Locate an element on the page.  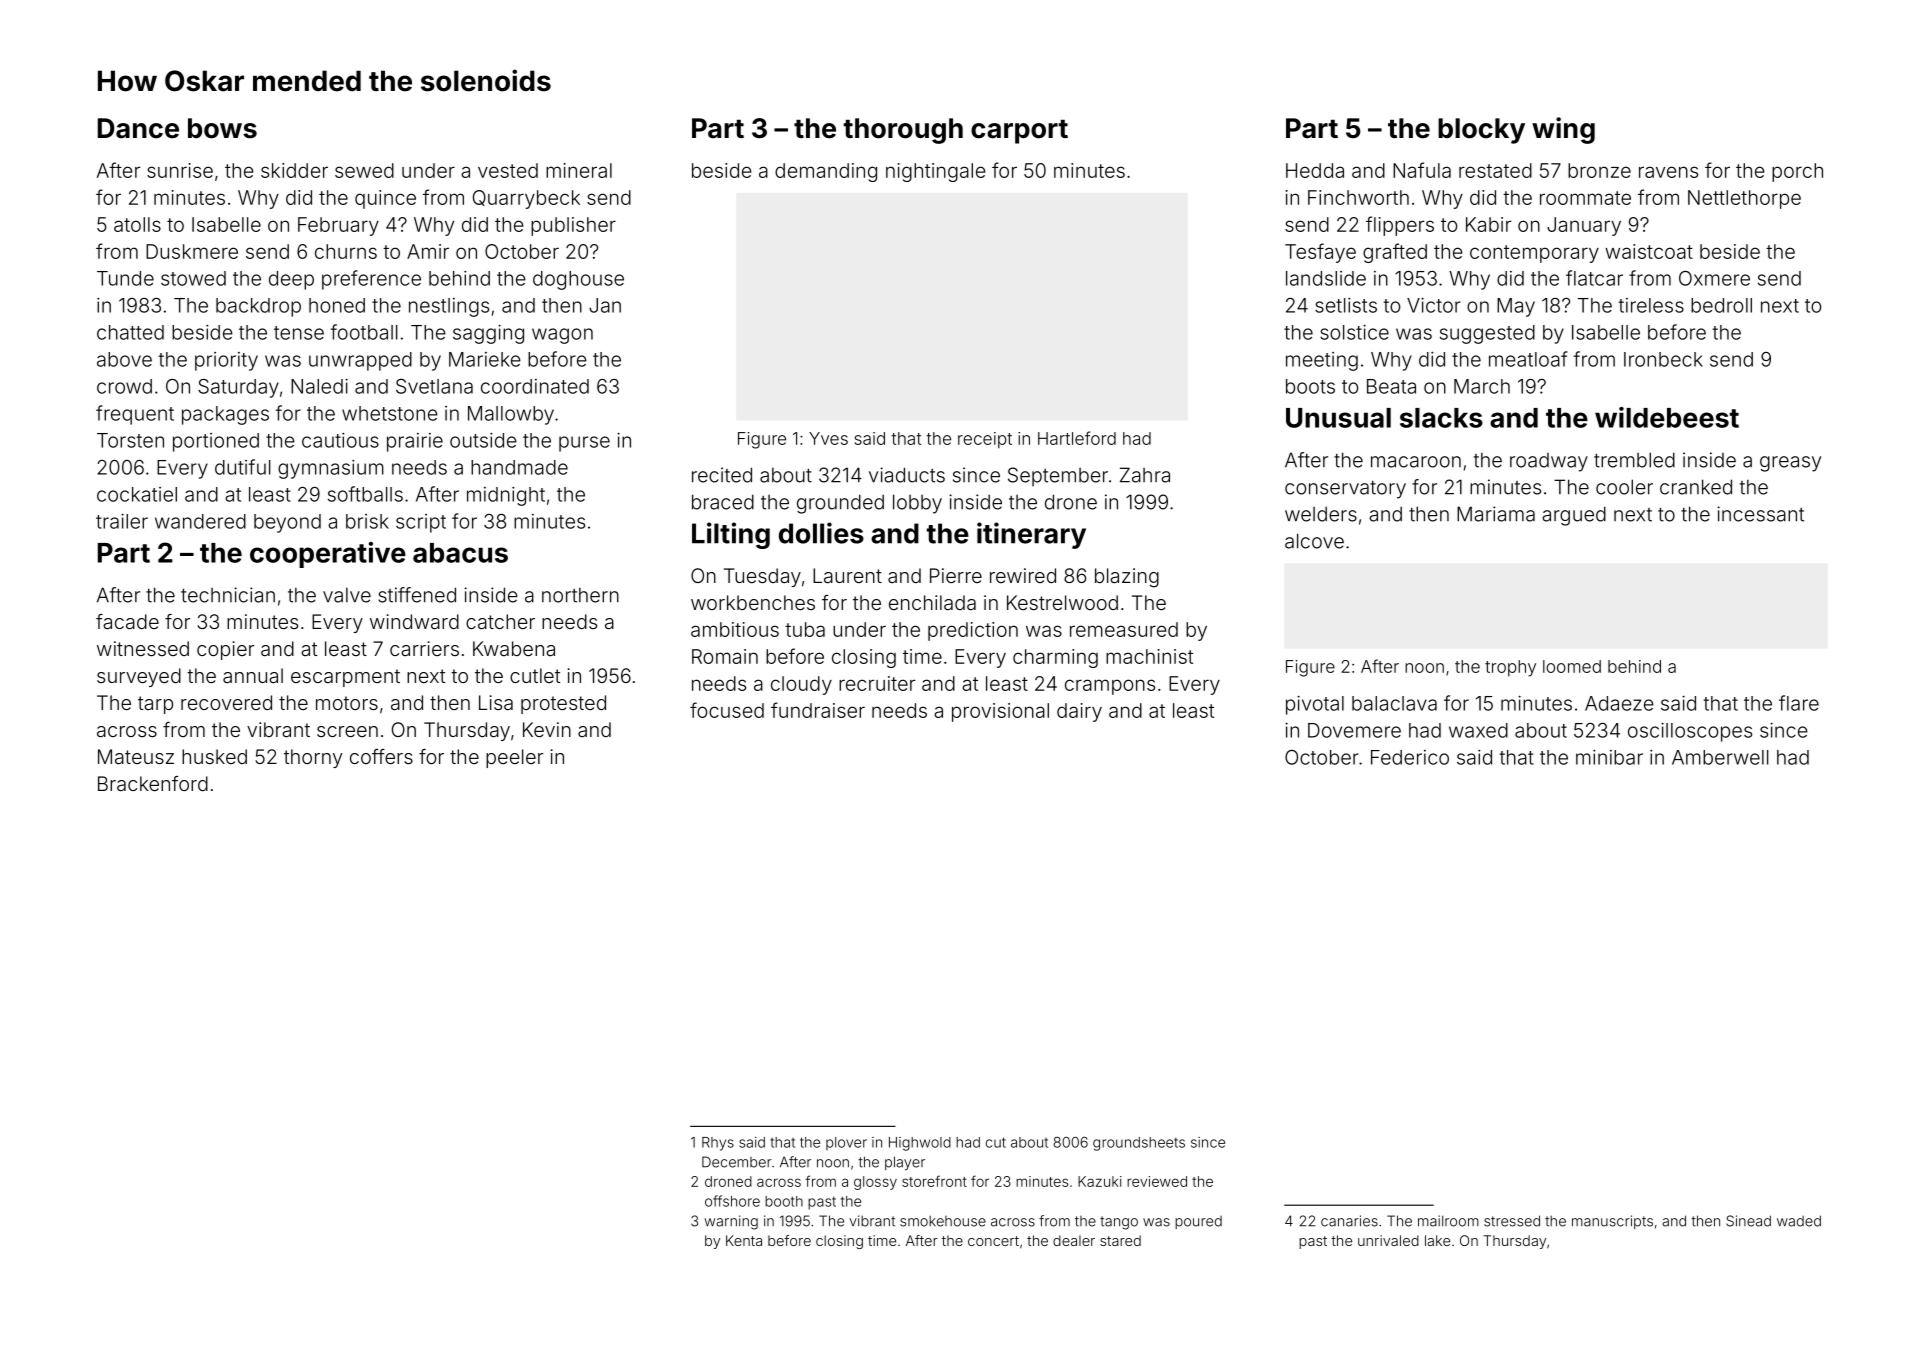
skidder is located at coordinates (294, 170).
